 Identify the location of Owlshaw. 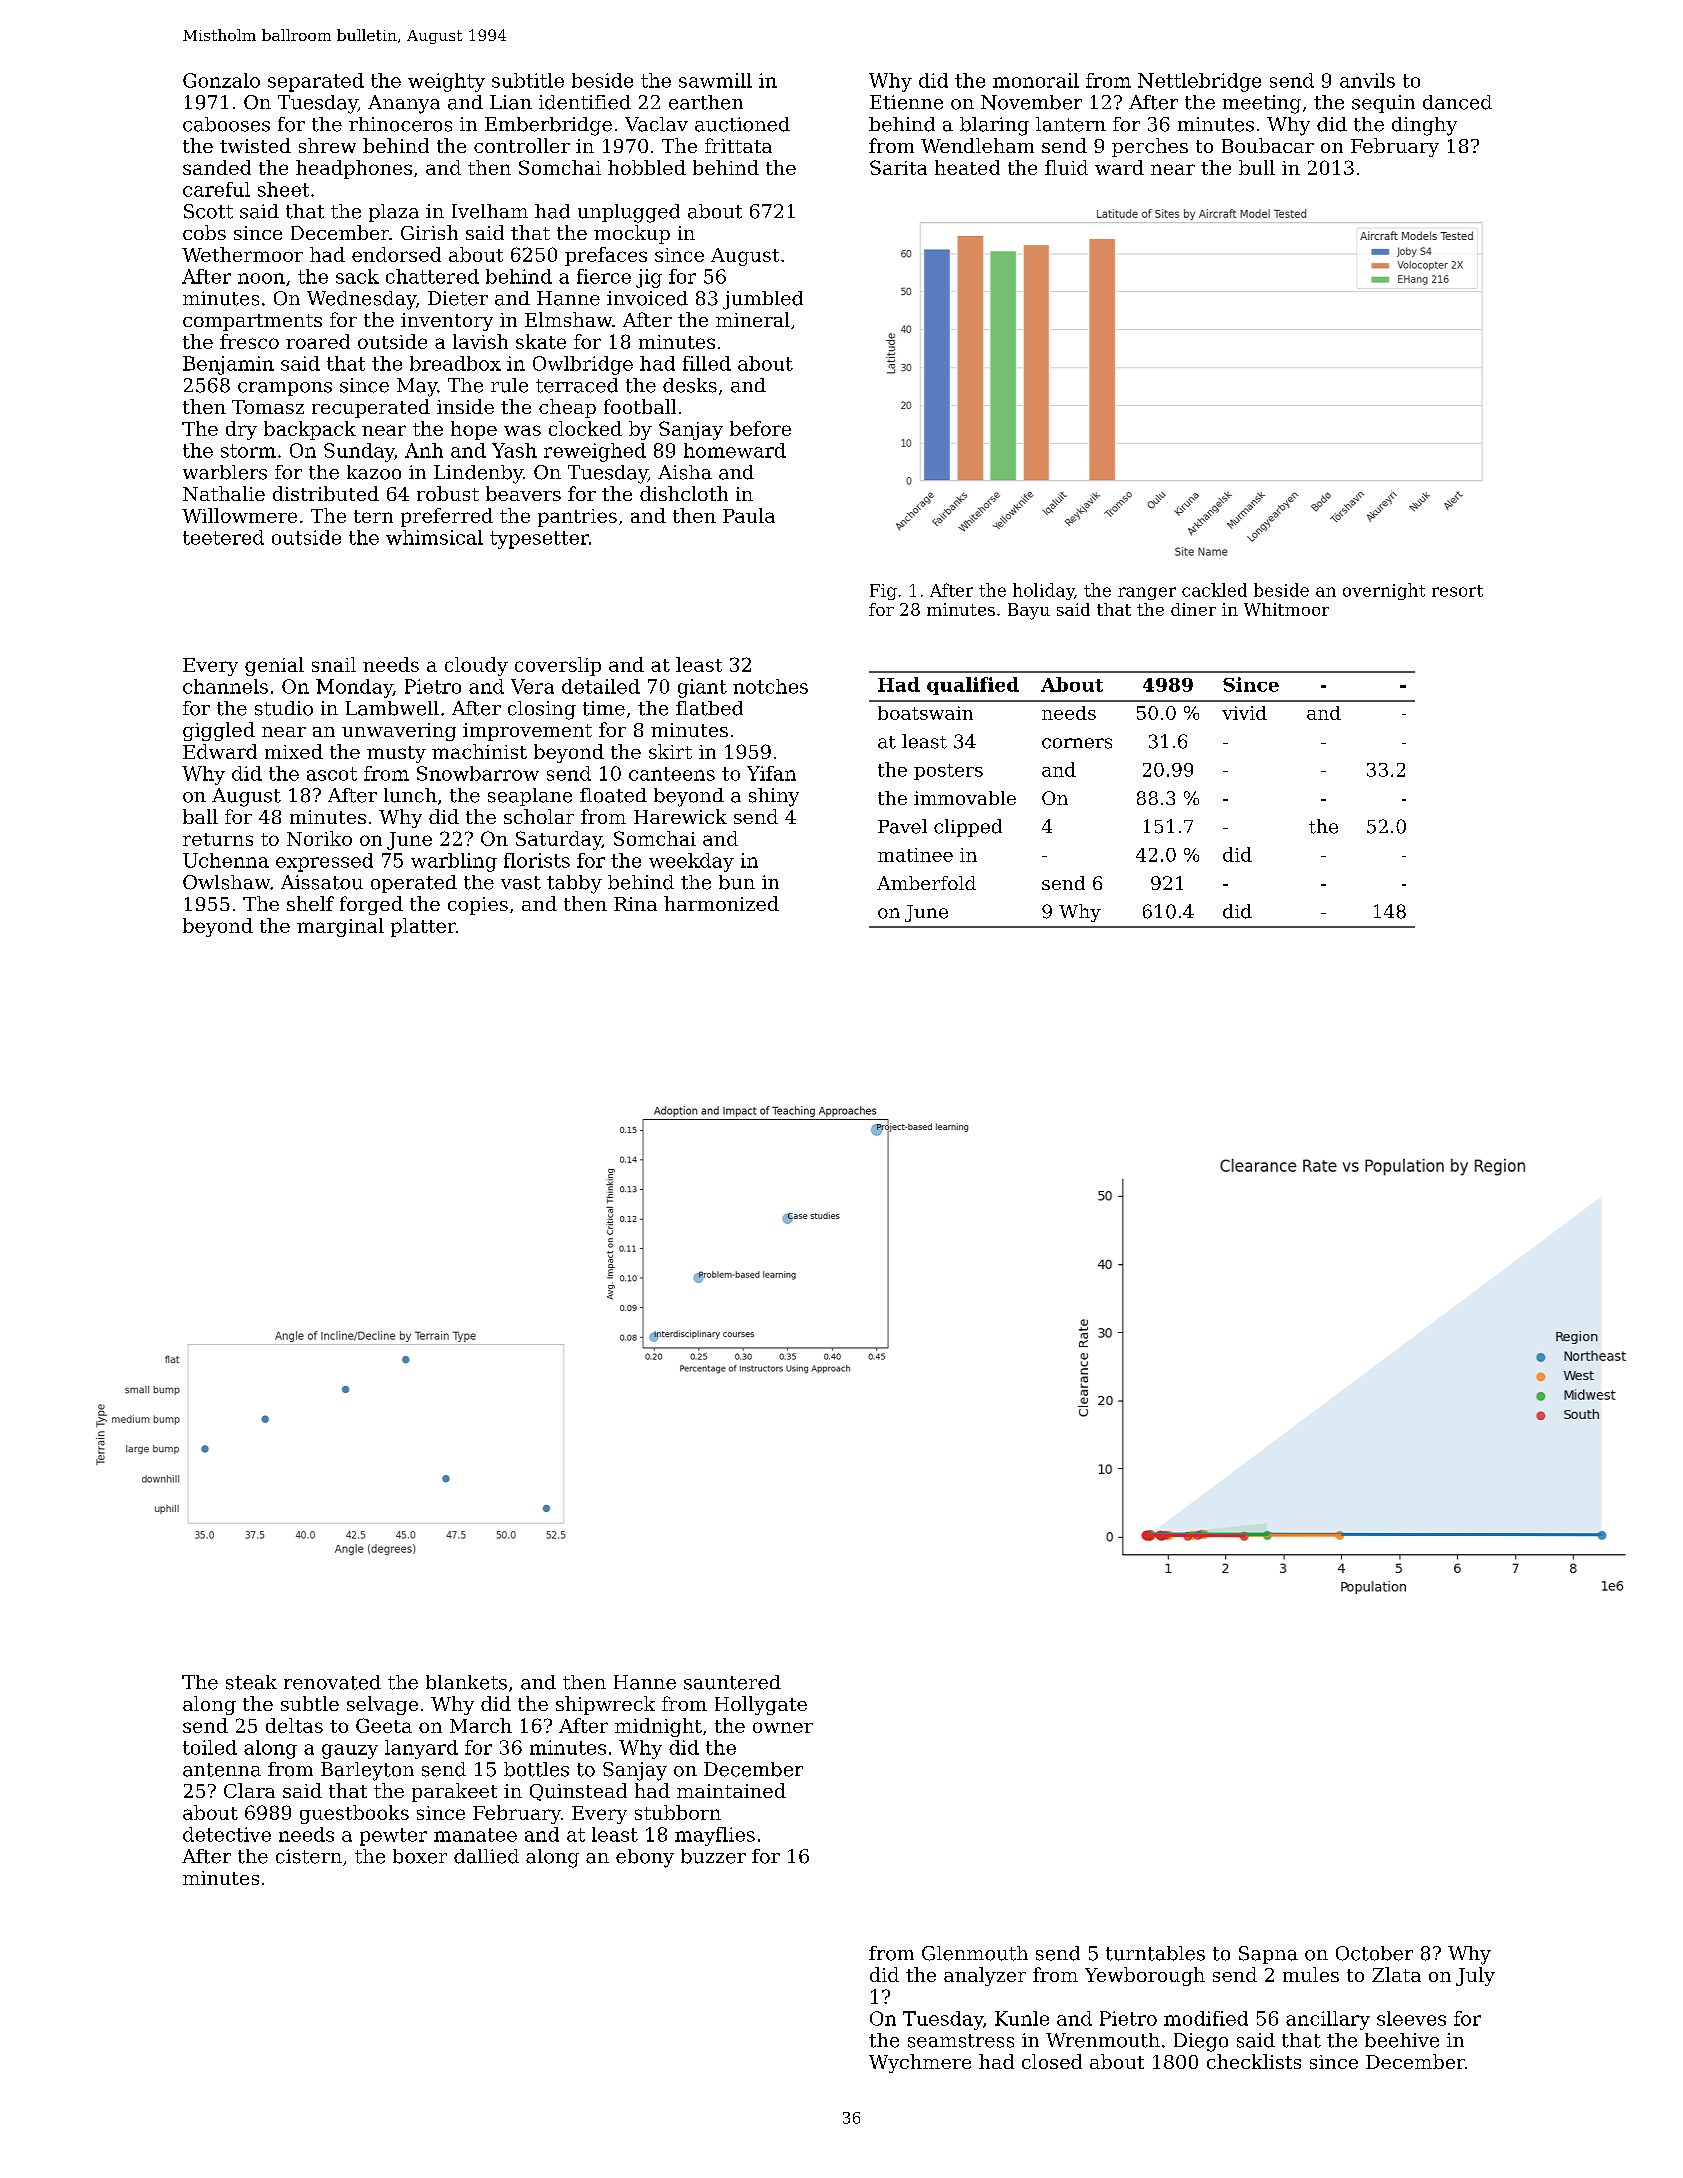
(226, 882).
